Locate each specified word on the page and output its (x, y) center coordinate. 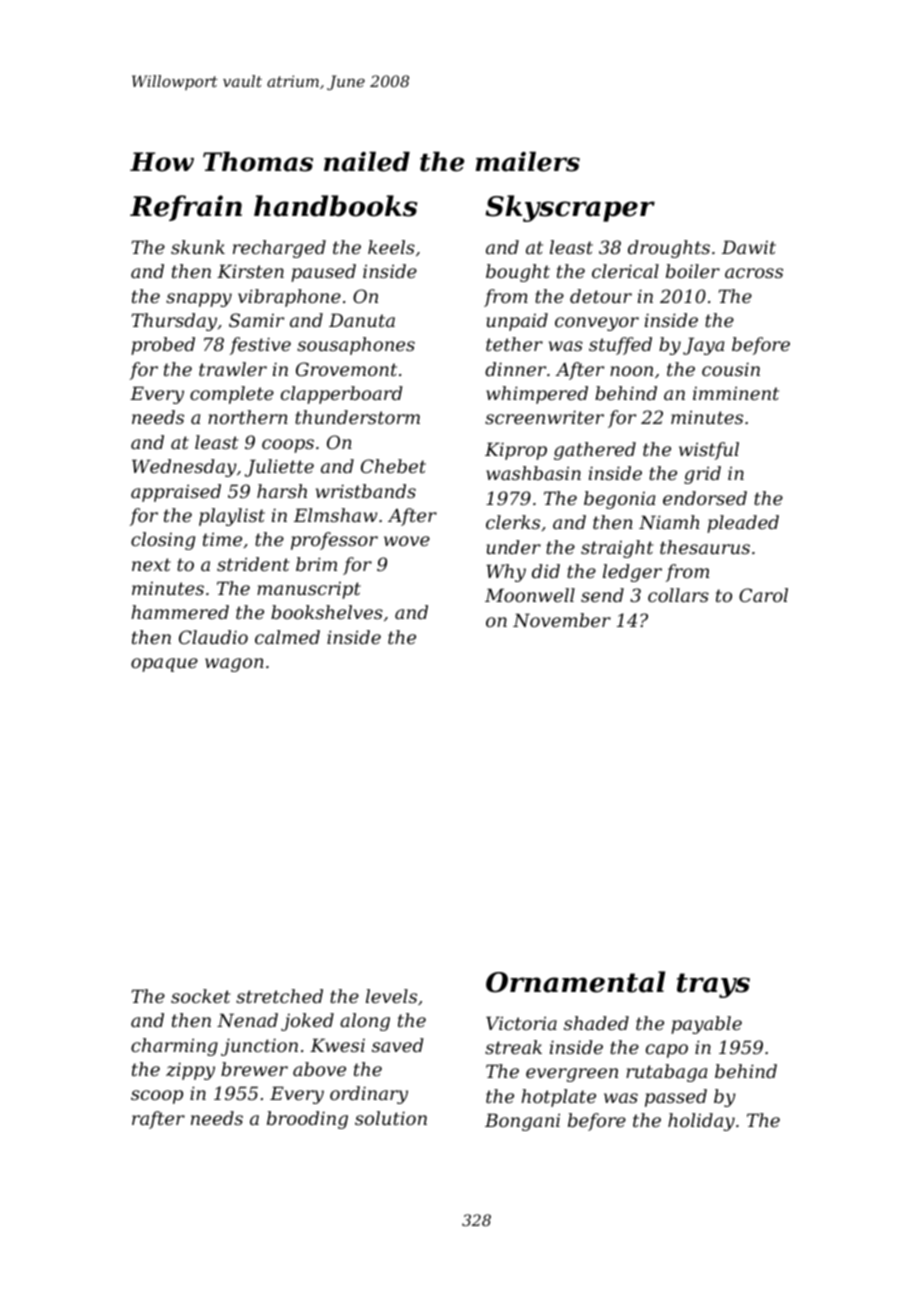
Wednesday (184, 468)
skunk (198, 247)
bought (518, 273)
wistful (709, 451)
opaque (164, 665)
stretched (279, 996)
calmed (287, 637)
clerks (513, 522)
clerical (625, 271)
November (562, 620)
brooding (307, 1120)
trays (713, 985)
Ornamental (575, 982)
